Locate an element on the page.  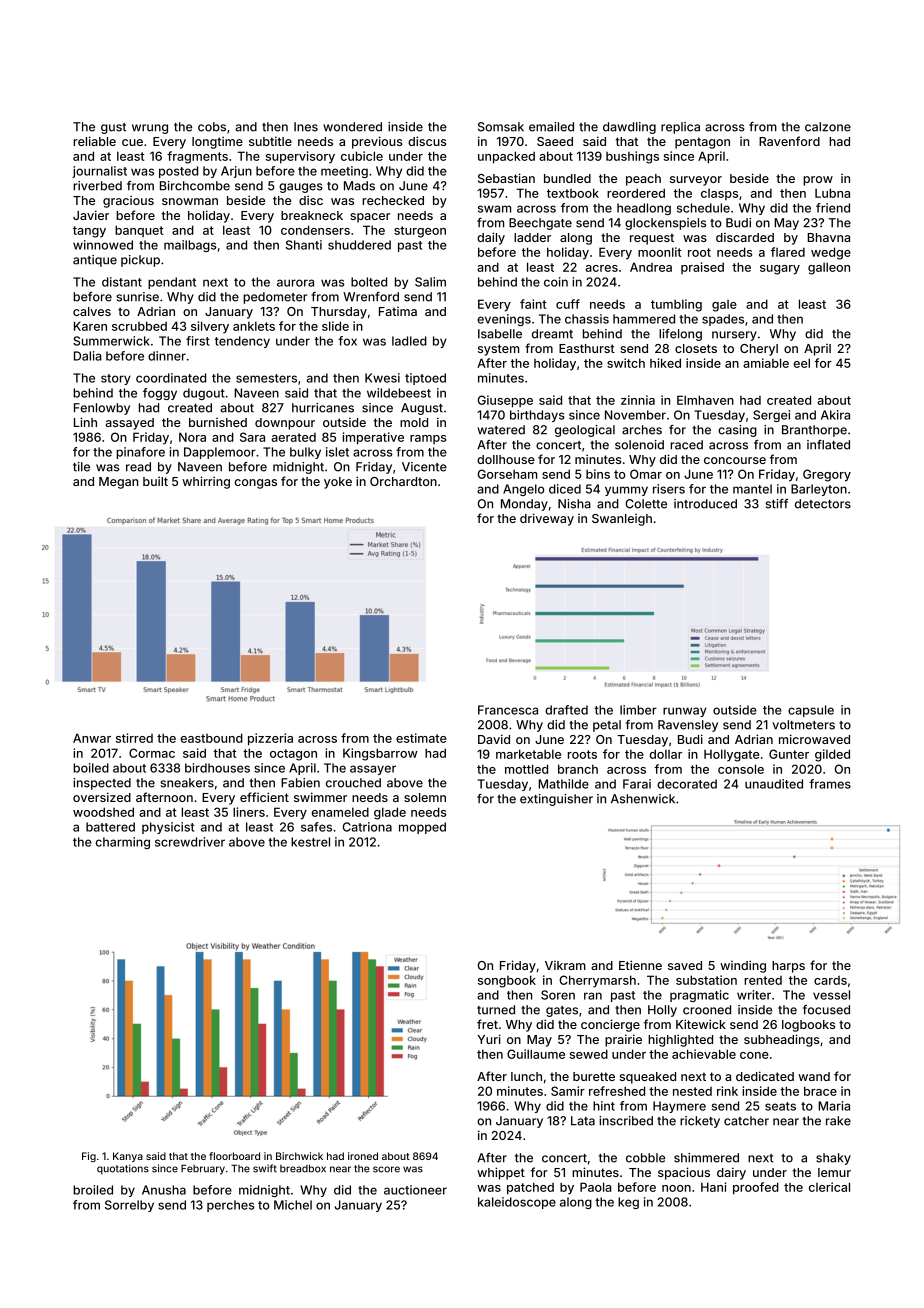
tile is located at coordinates (81, 467).
